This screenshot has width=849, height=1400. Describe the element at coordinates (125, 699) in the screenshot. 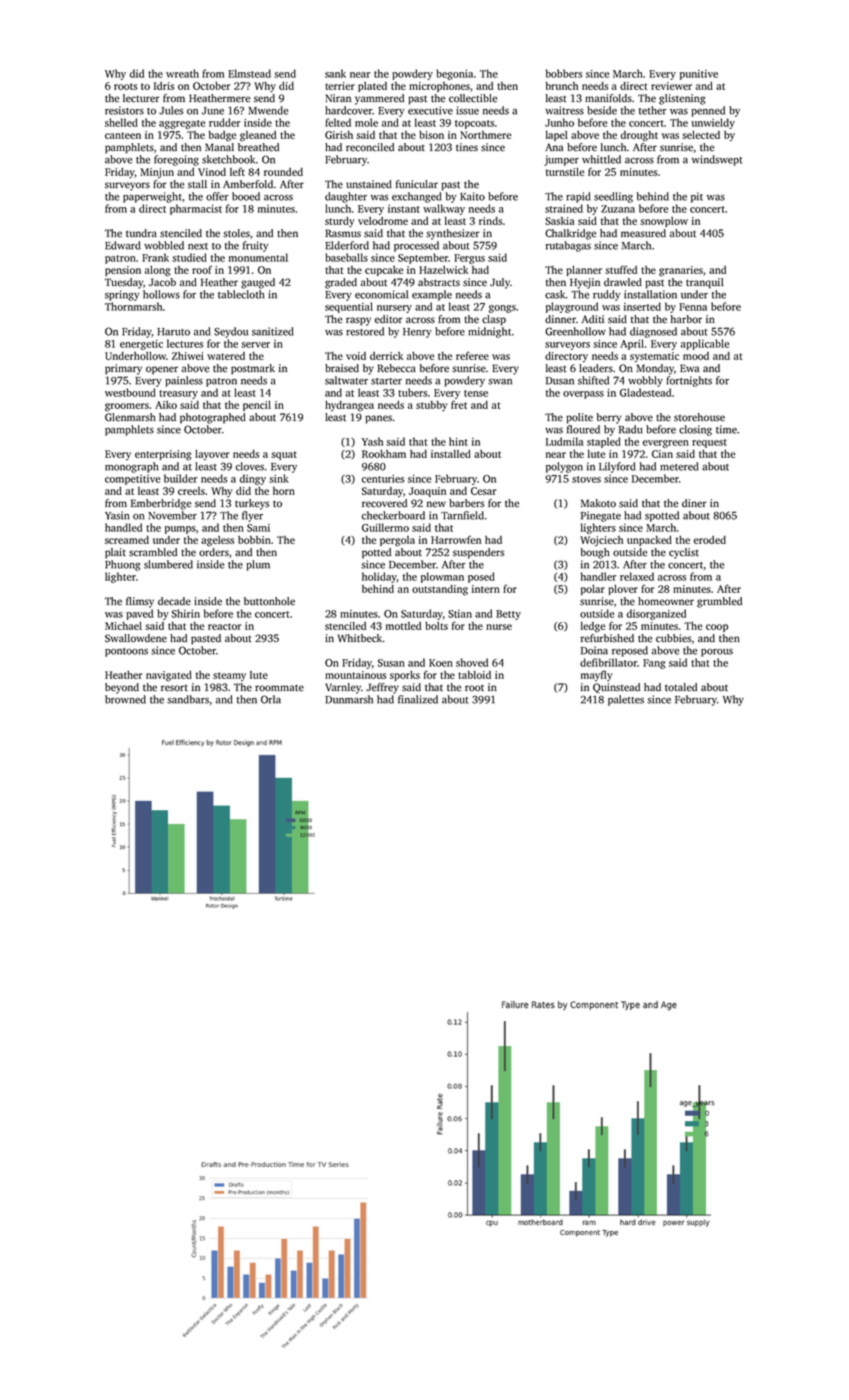

I see `browned` at that location.
